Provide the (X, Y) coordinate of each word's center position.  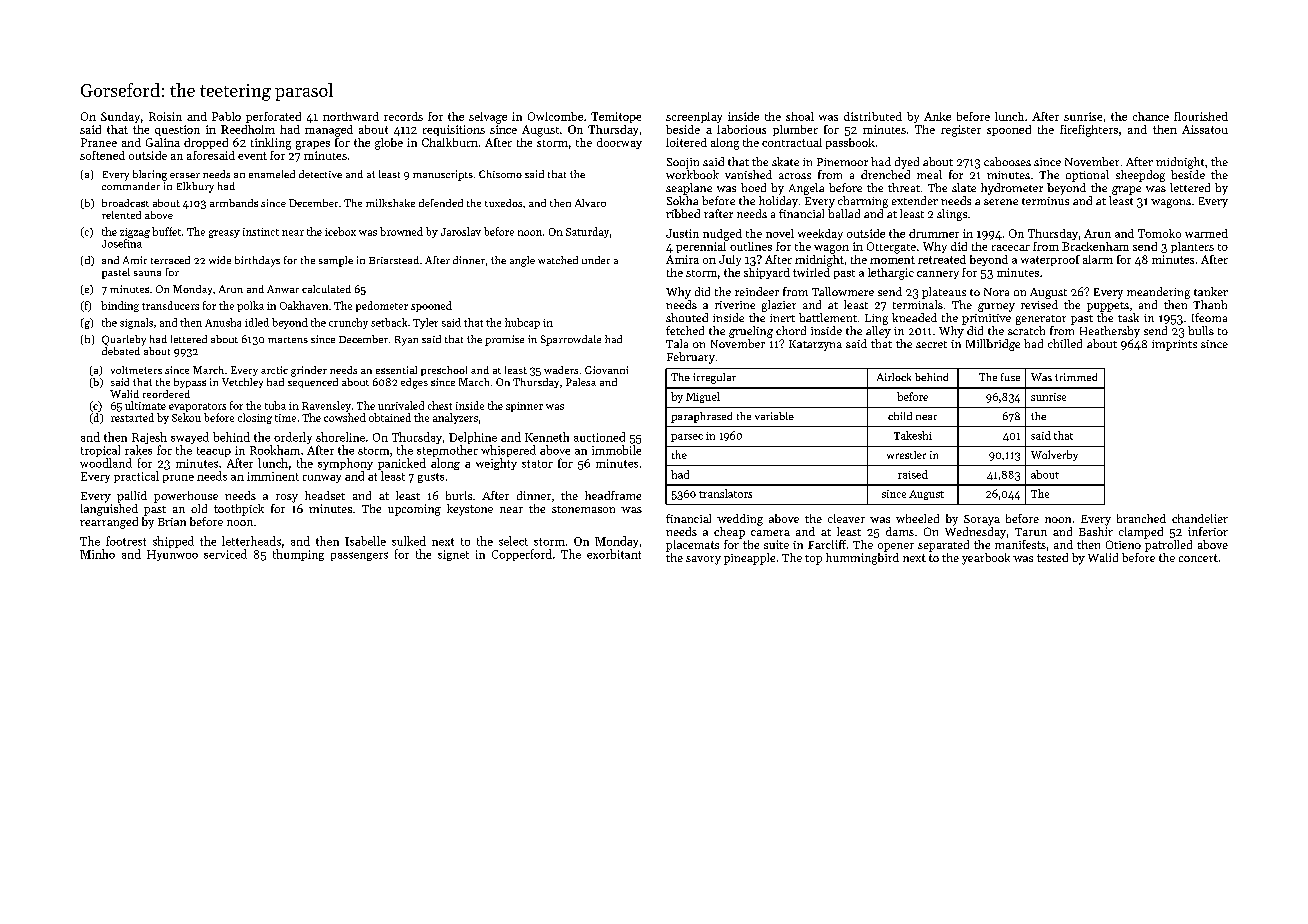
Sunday (120, 117)
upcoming (414, 510)
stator (537, 464)
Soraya (982, 520)
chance (1151, 116)
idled (257, 322)
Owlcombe (555, 116)
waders (561, 370)
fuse (1010, 377)
